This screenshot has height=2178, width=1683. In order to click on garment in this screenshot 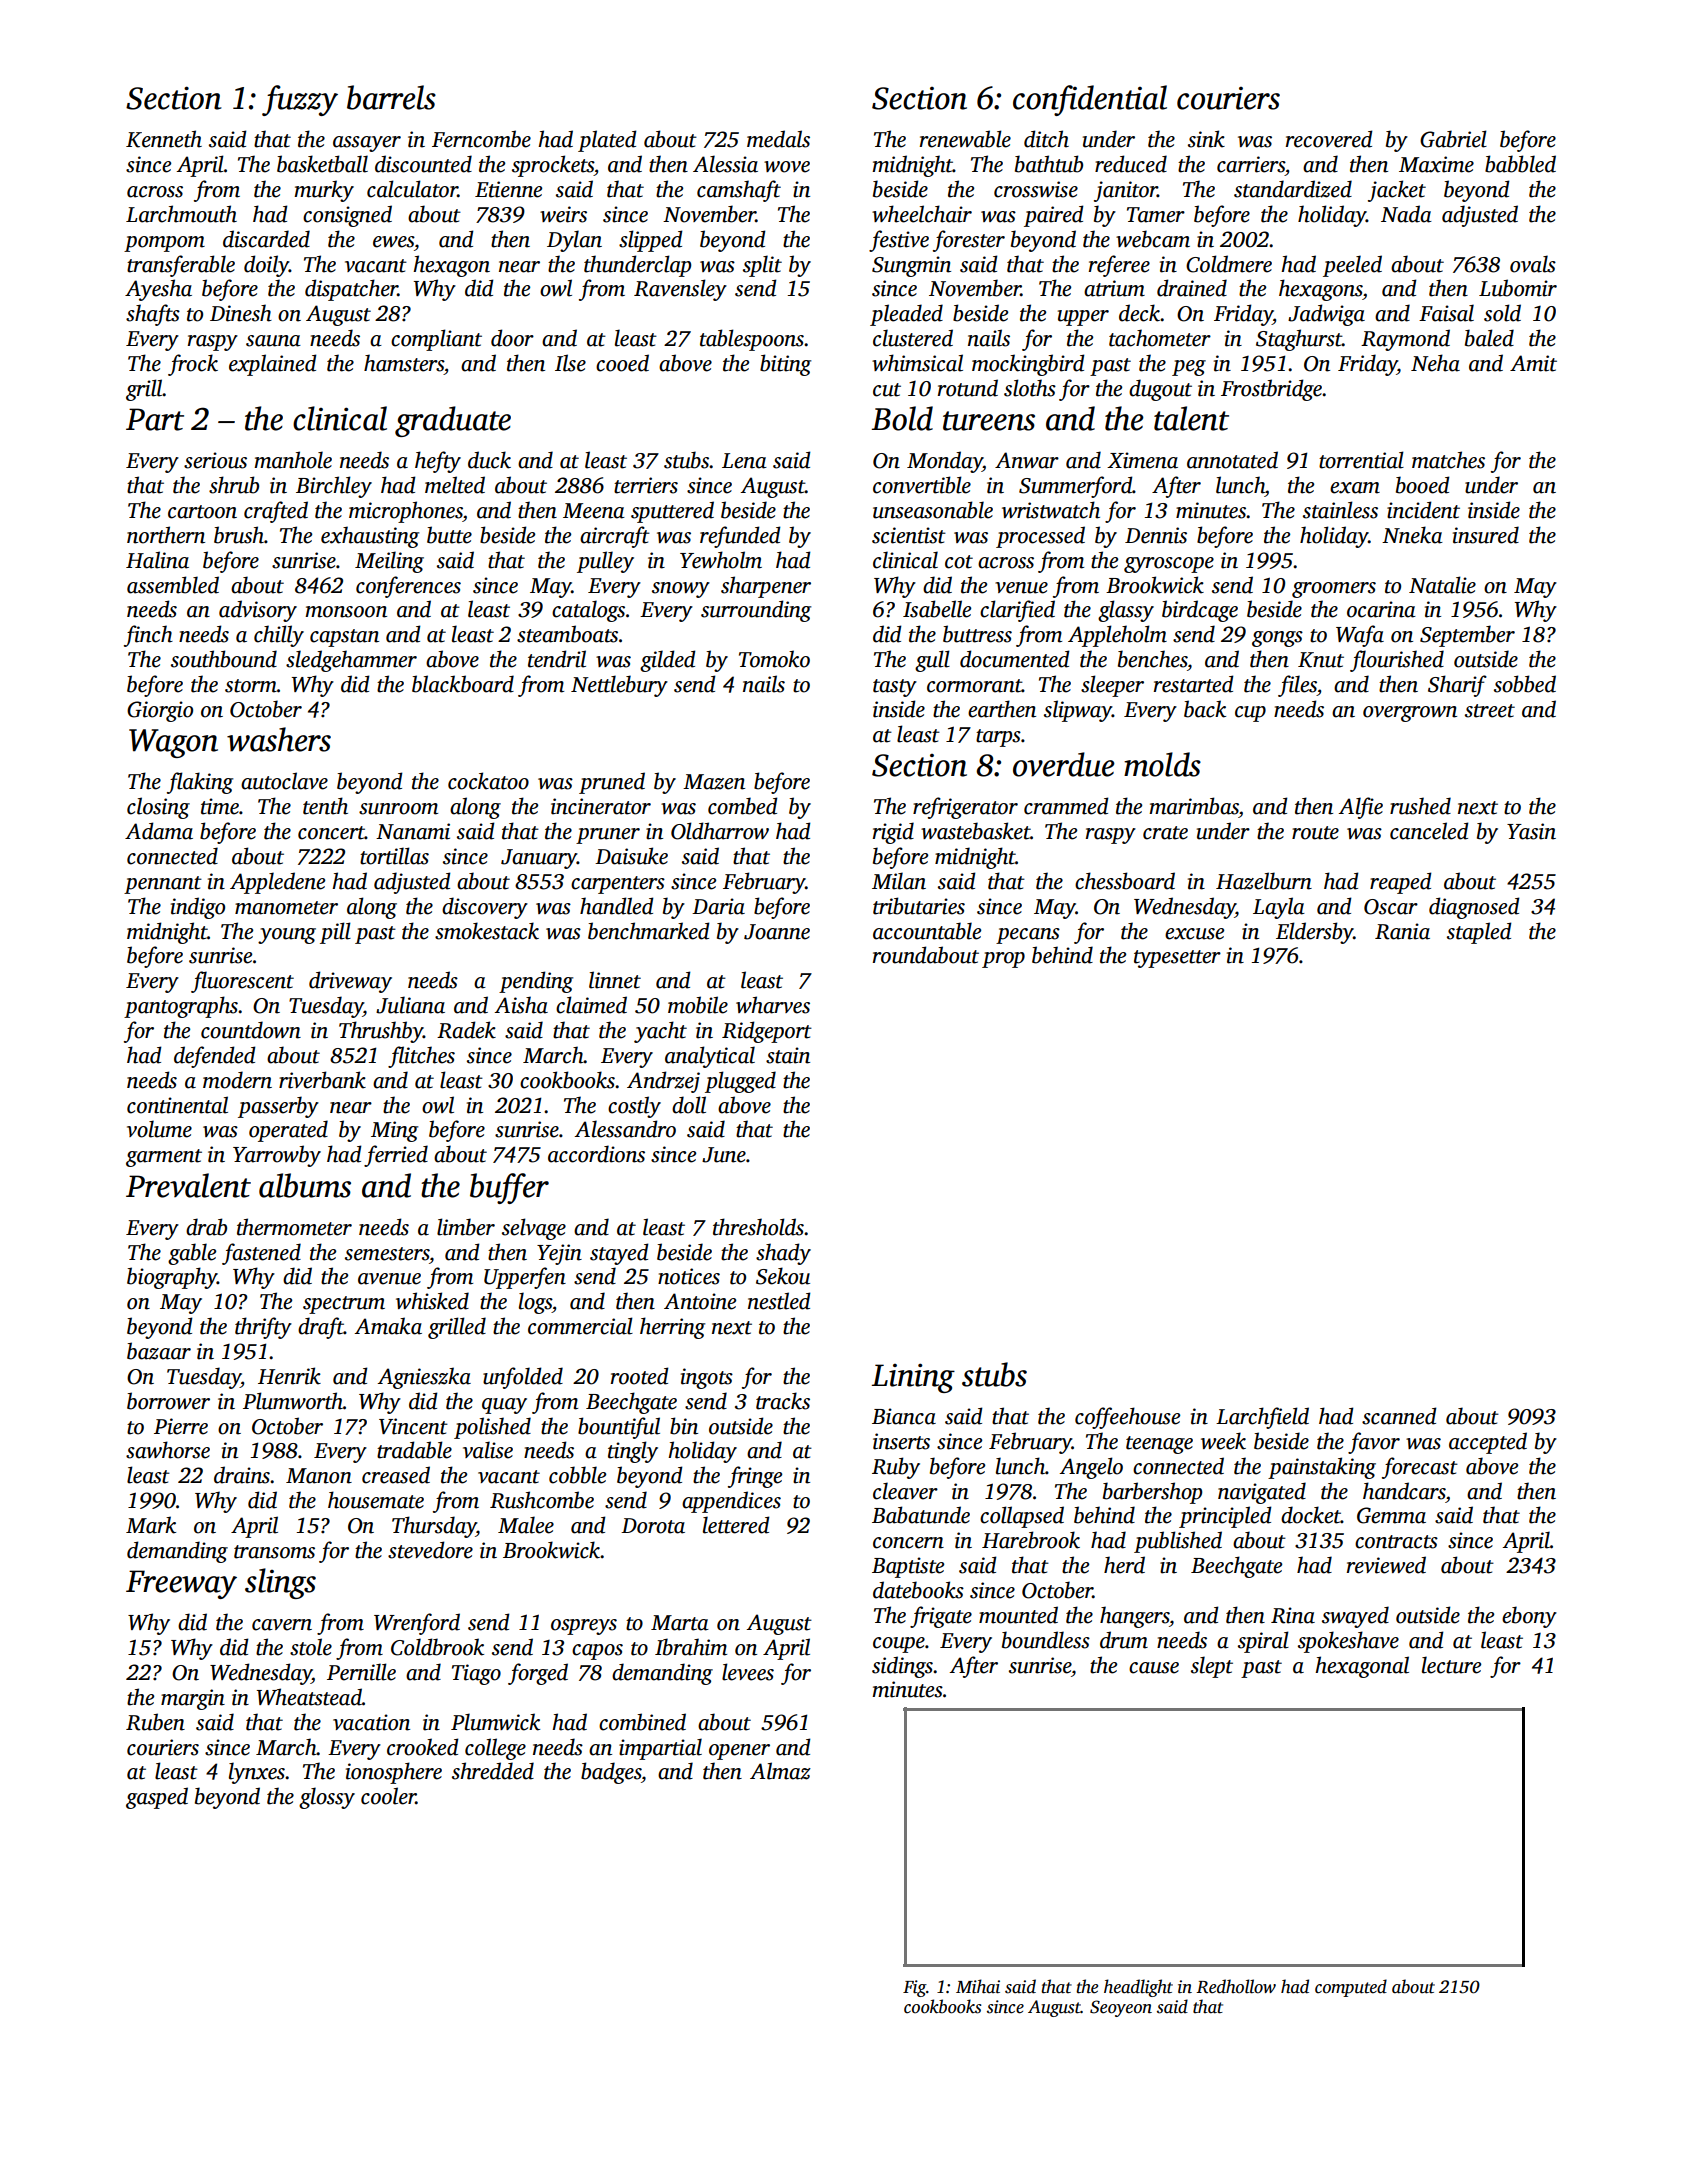, I will do `click(164, 1158)`.
